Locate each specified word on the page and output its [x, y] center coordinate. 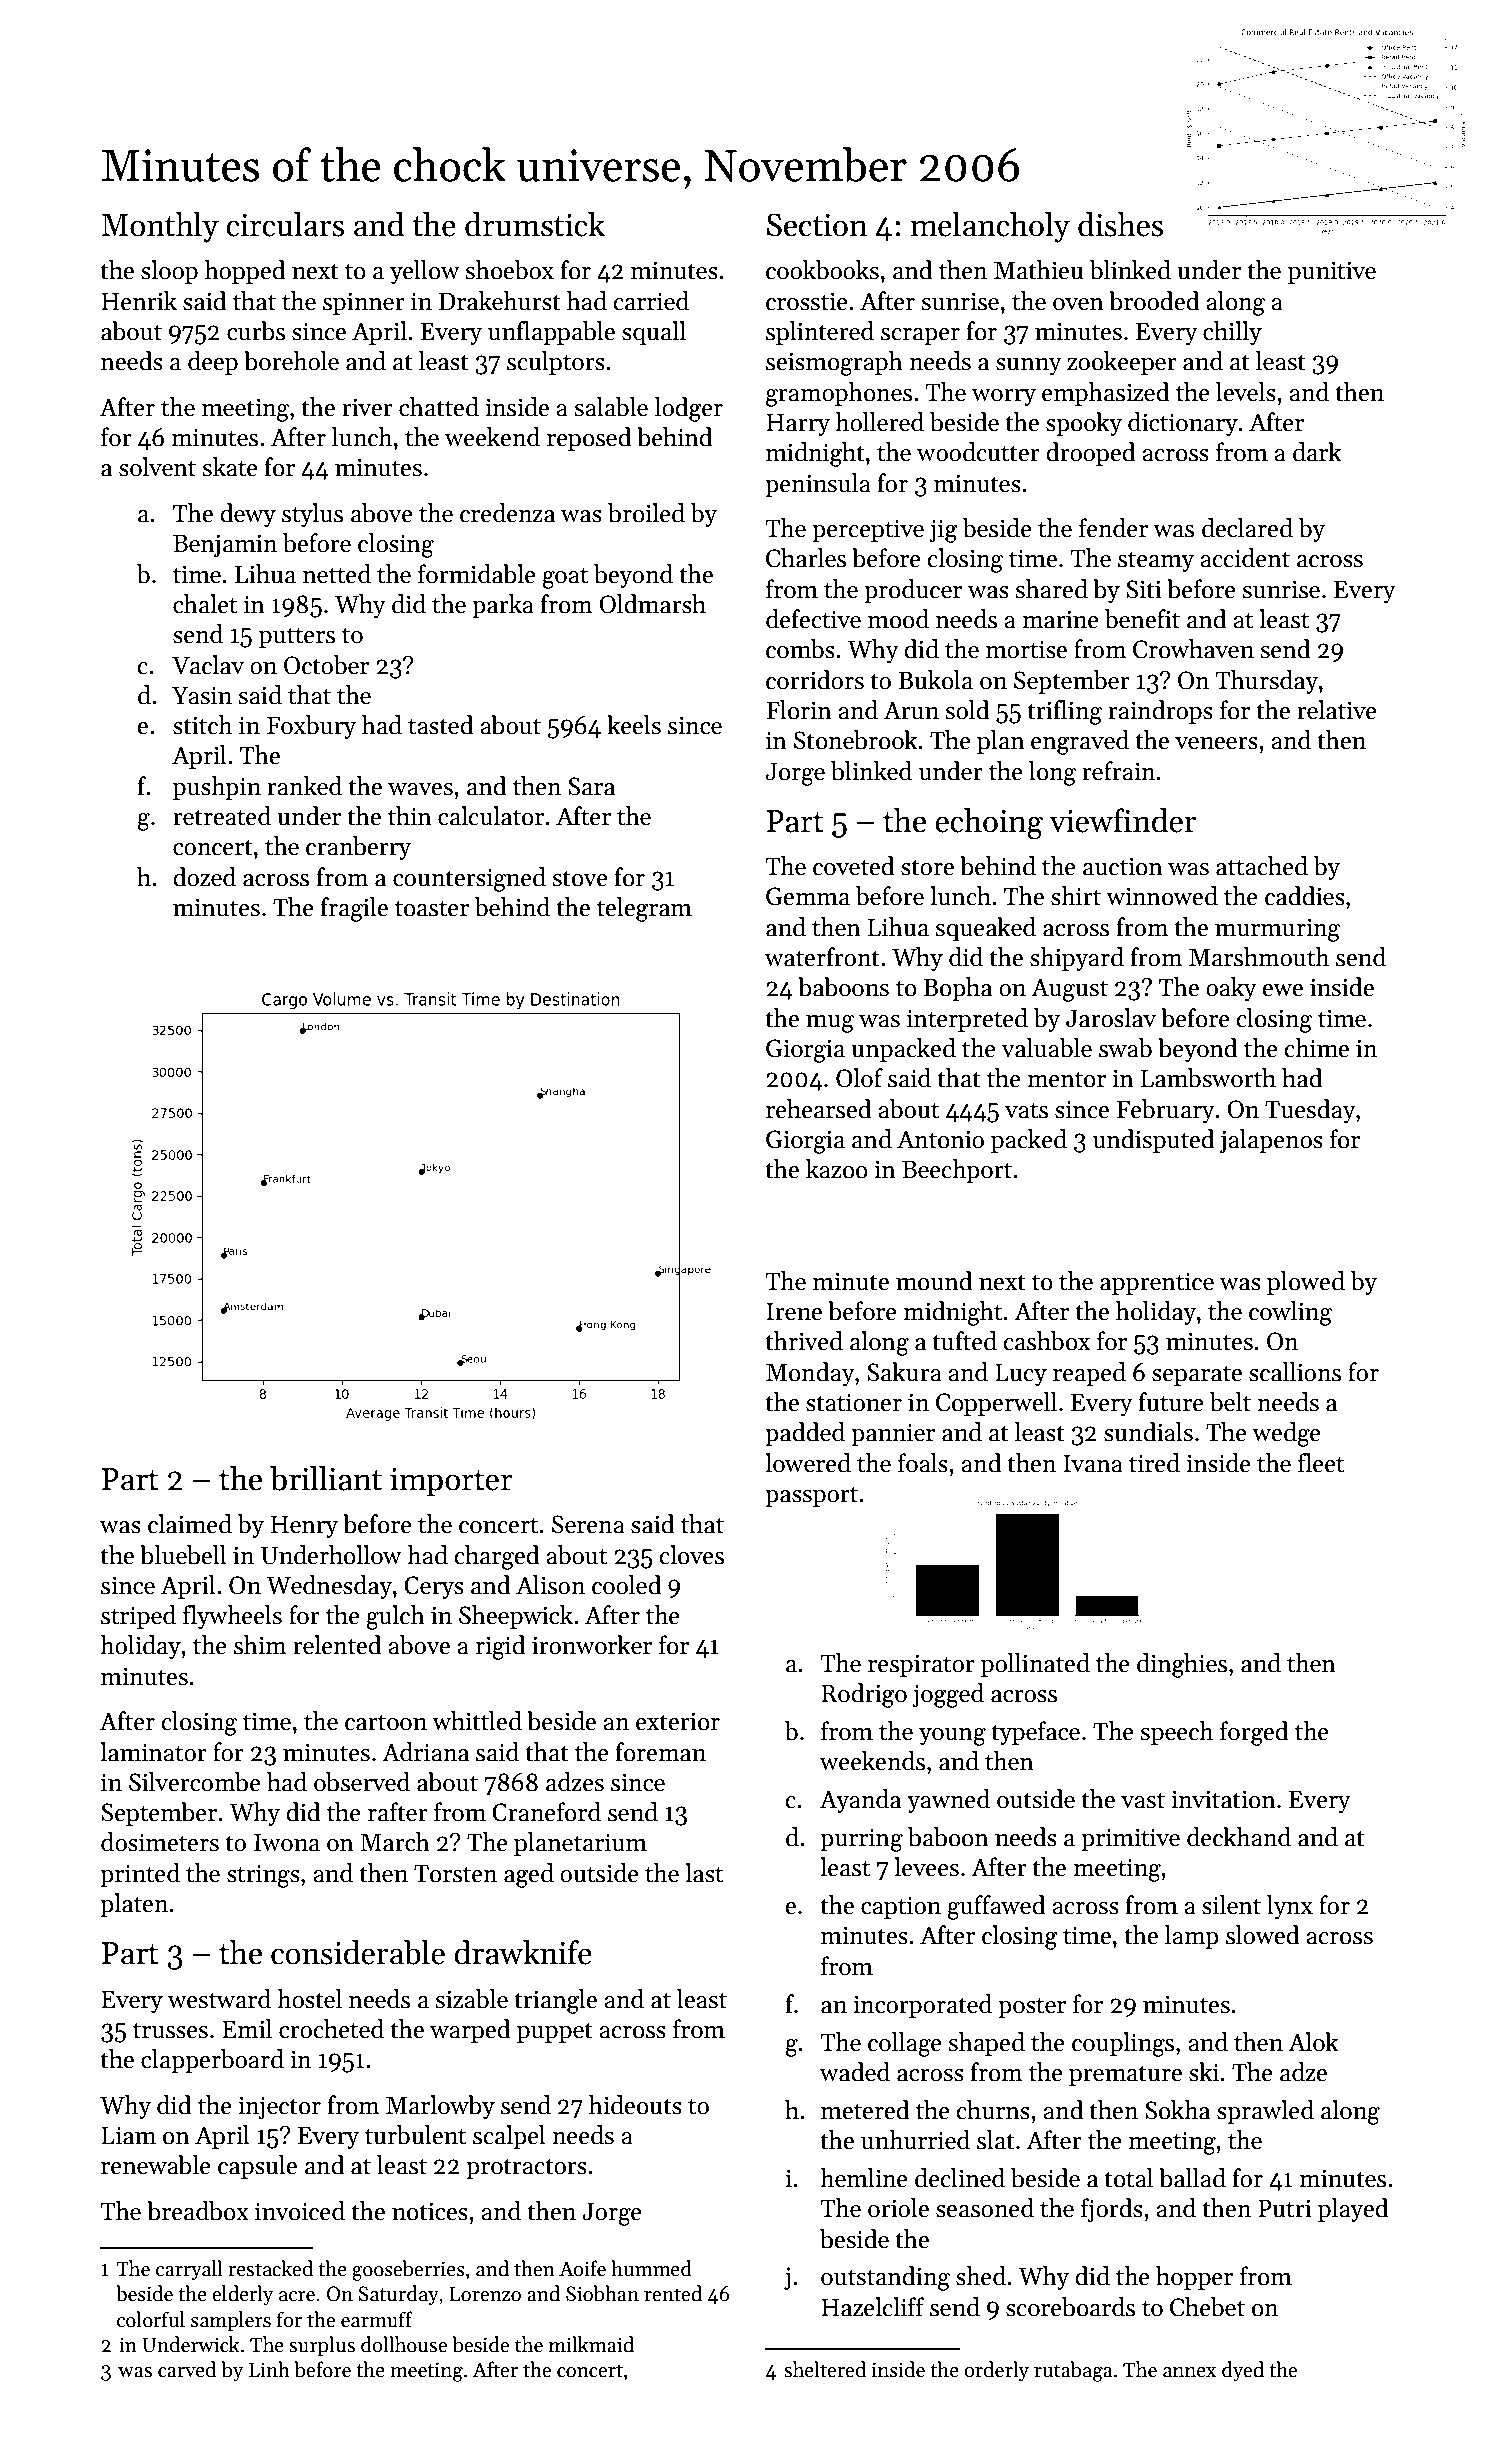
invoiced [300, 2211]
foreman [661, 1752]
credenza [507, 513]
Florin [799, 710]
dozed [204, 877]
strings [263, 1876]
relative [1337, 710]
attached [1262, 866]
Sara [591, 786]
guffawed [996, 1907]
